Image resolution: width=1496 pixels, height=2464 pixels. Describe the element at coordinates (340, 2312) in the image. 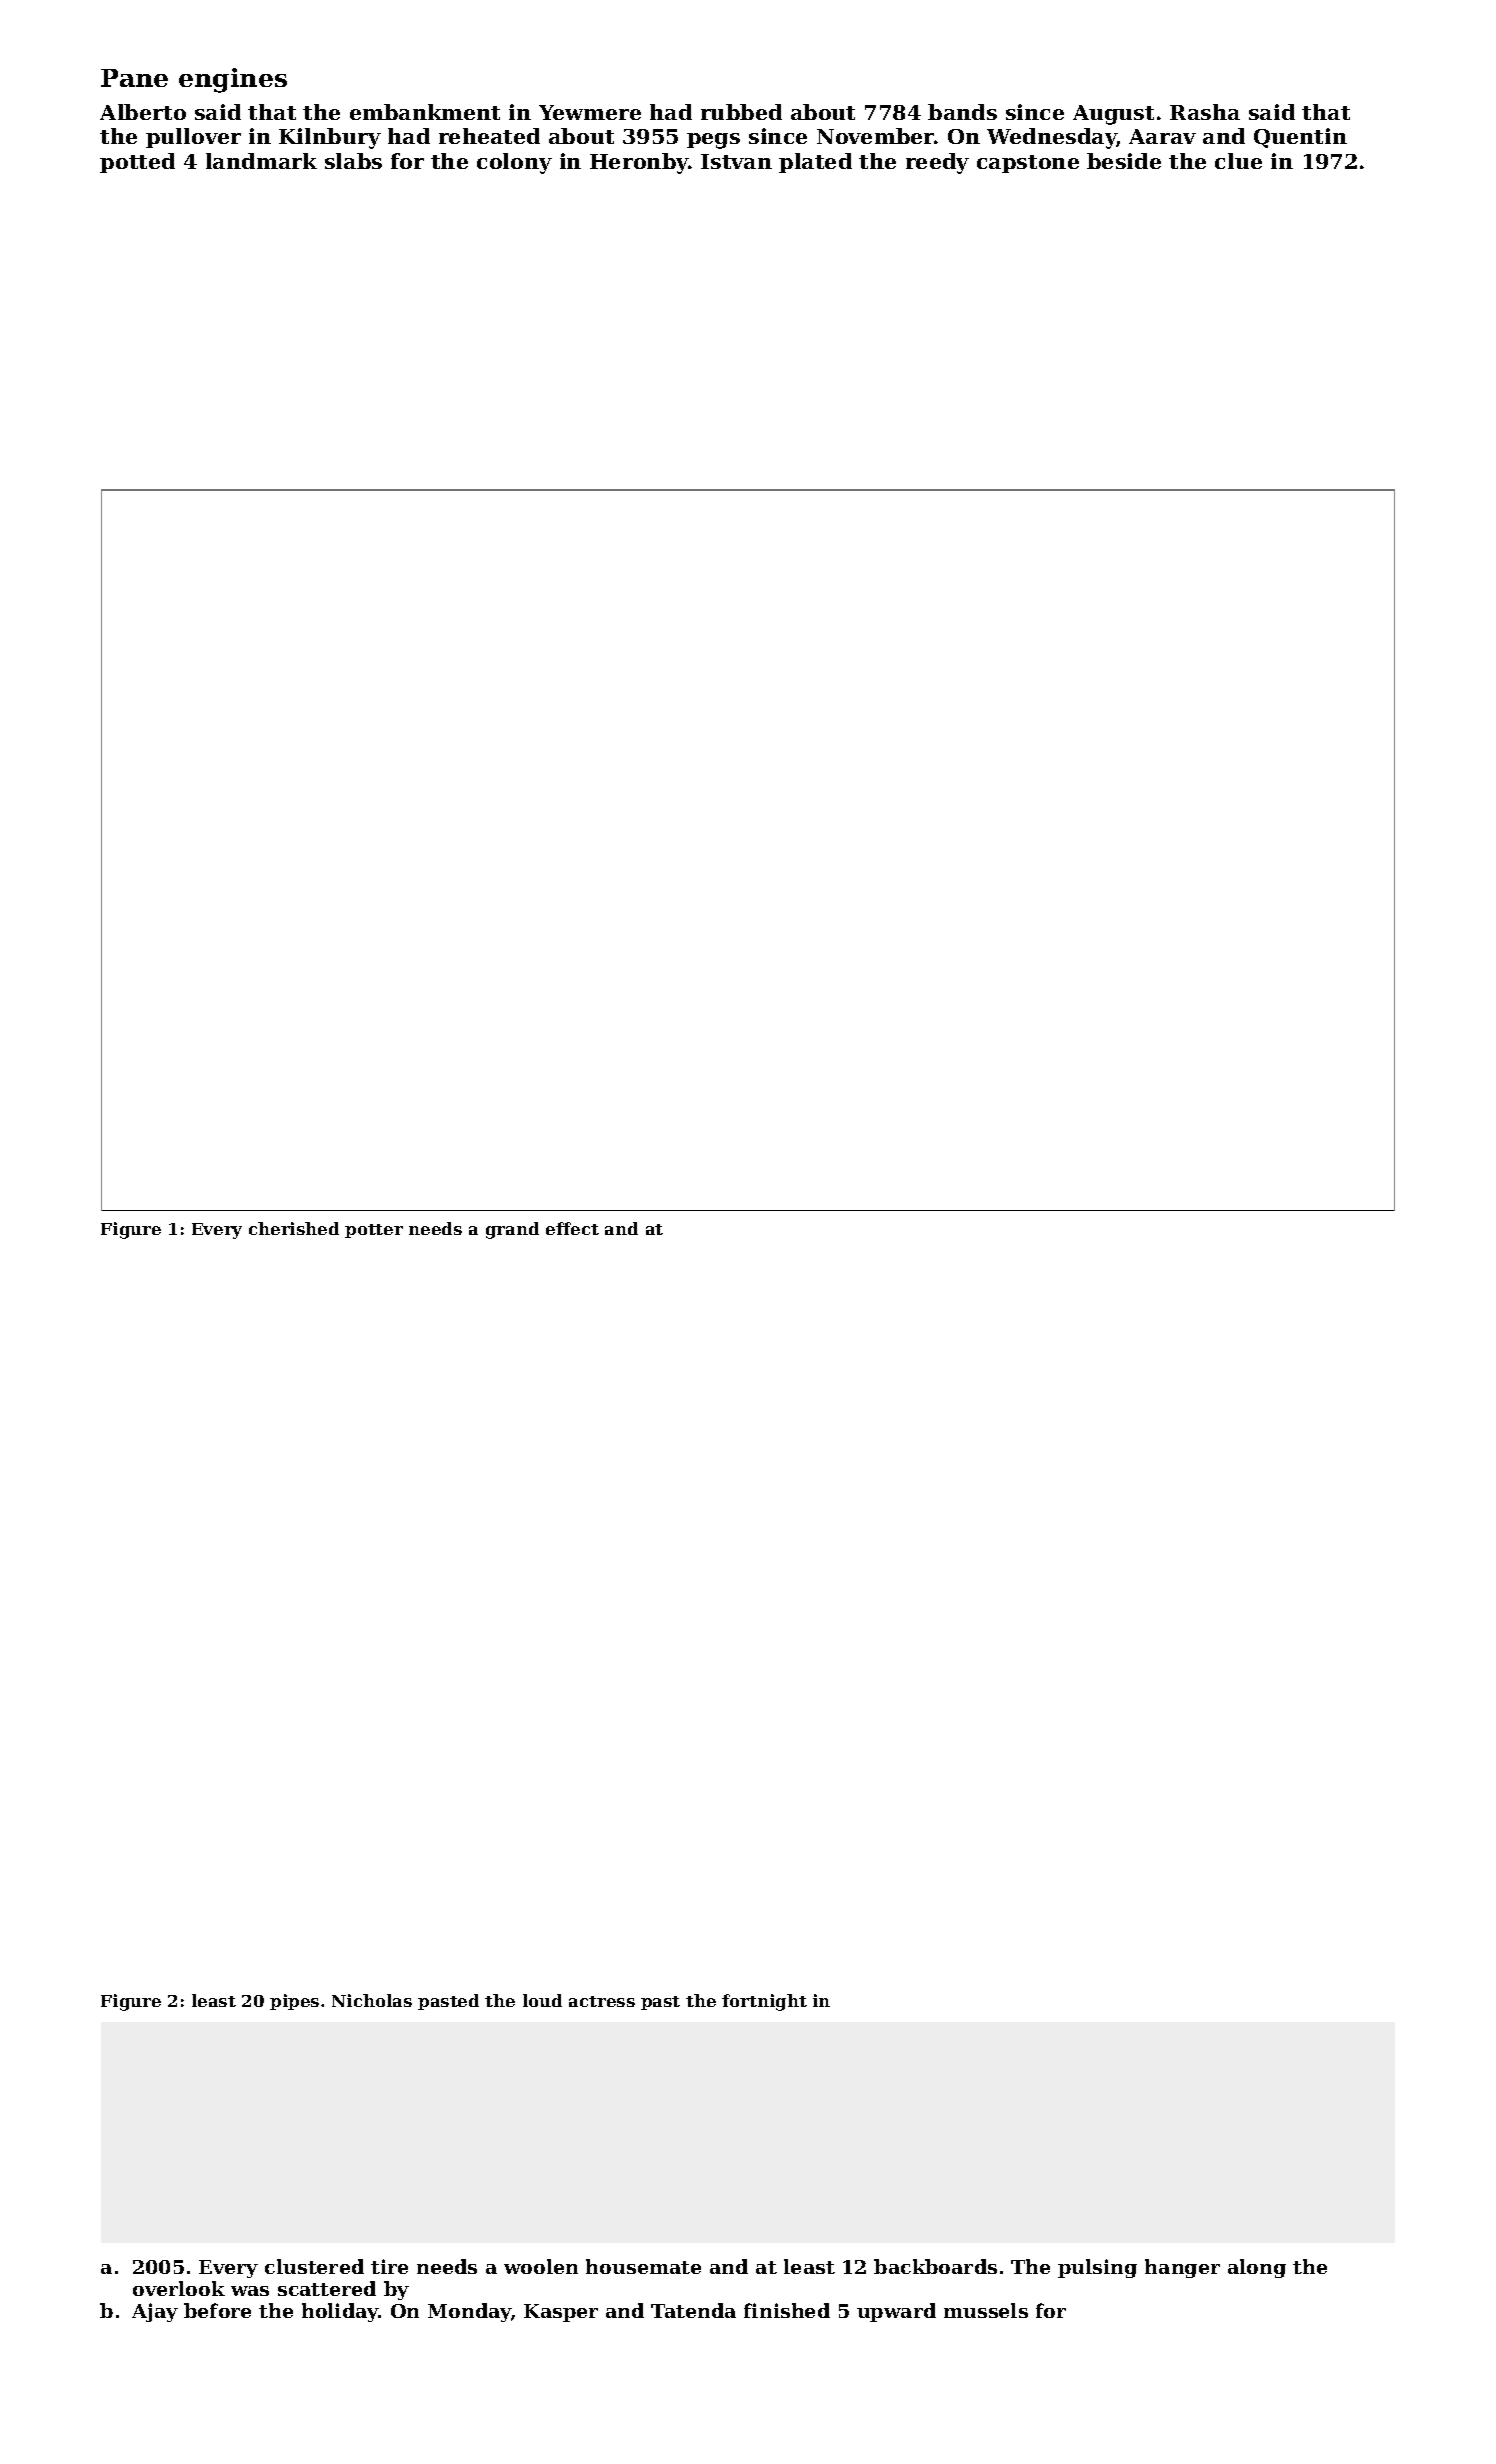

I see `holiday` at that location.
